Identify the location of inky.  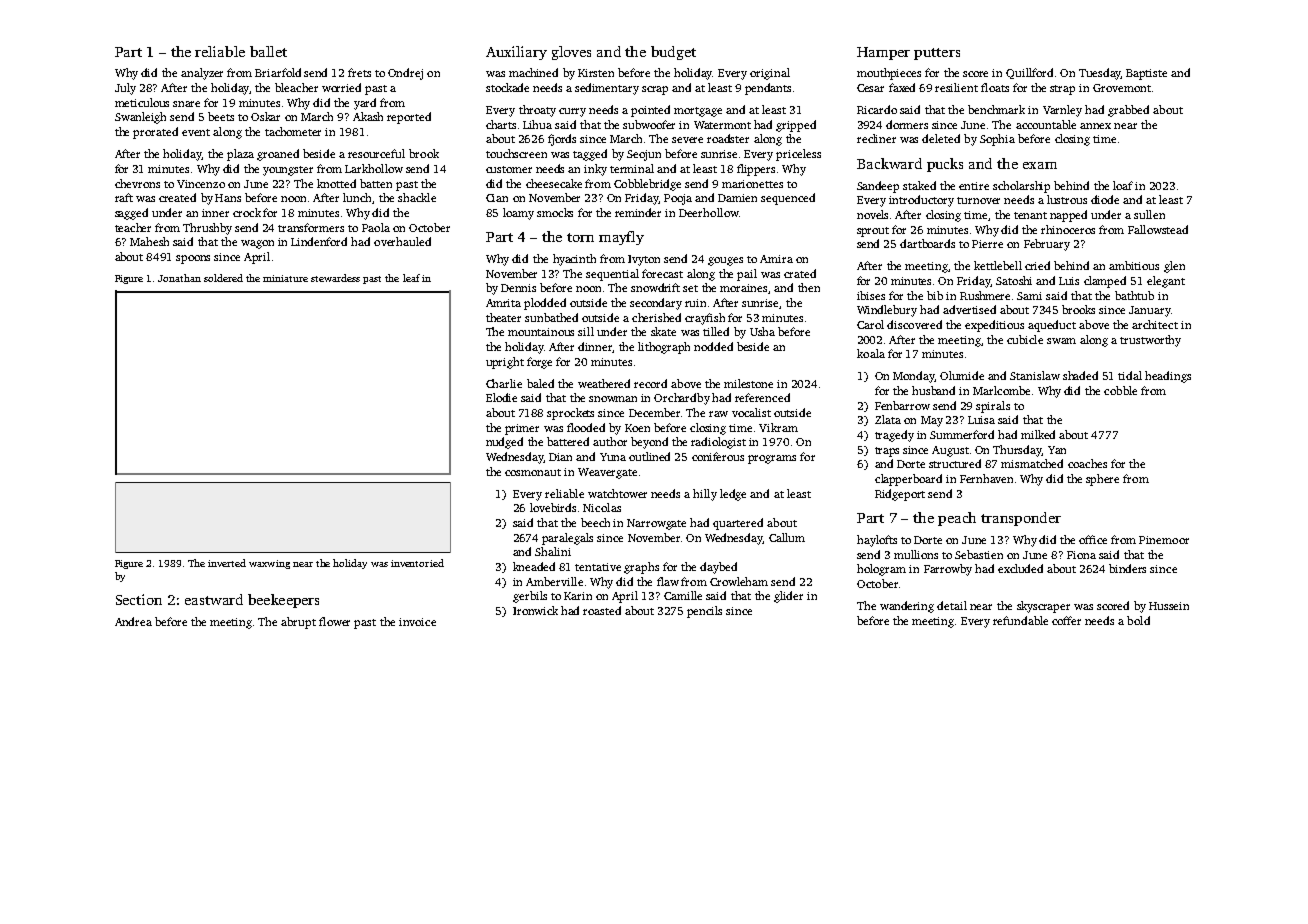
(595, 170).
